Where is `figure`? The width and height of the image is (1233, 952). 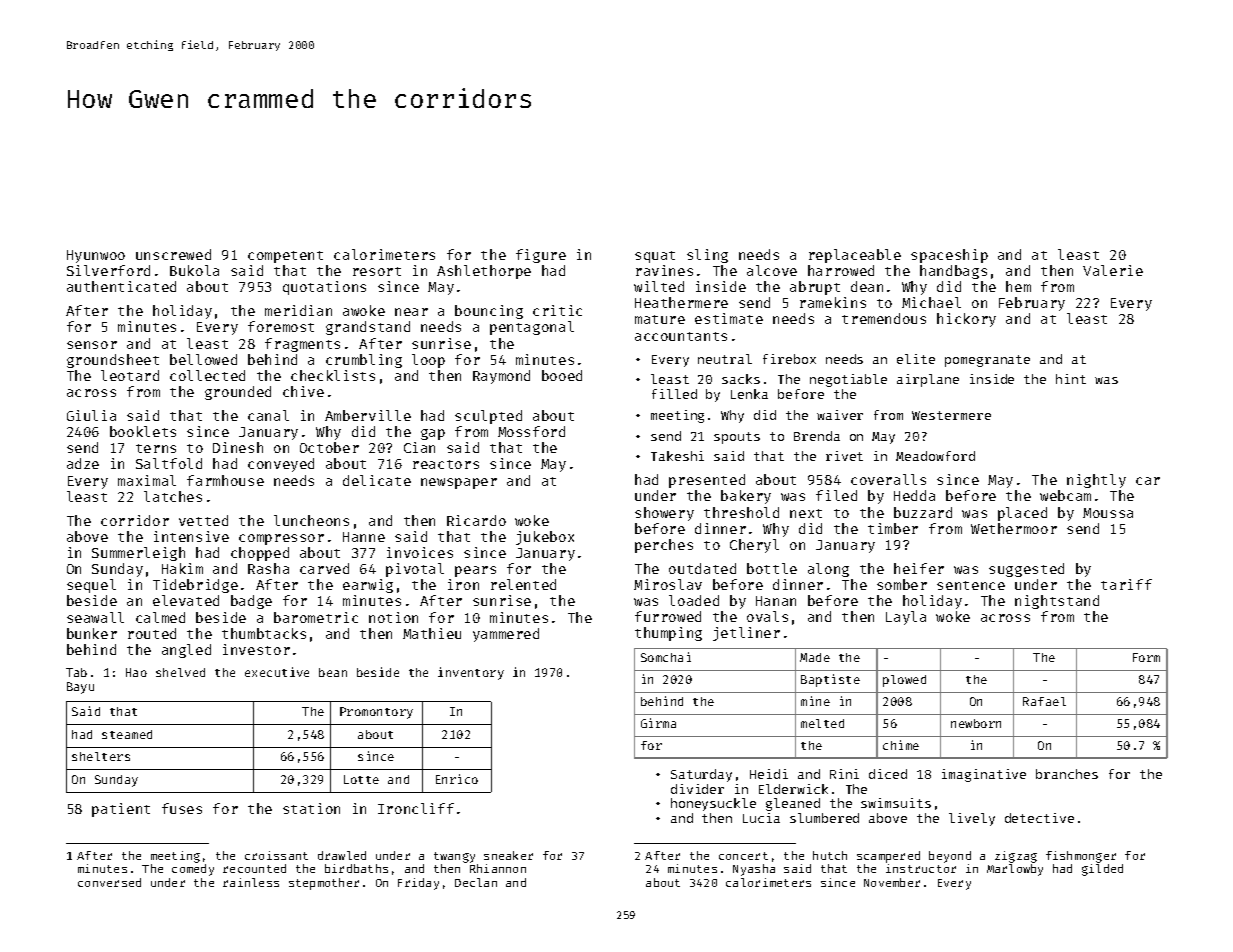 figure is located at coordinates (541, 256).
